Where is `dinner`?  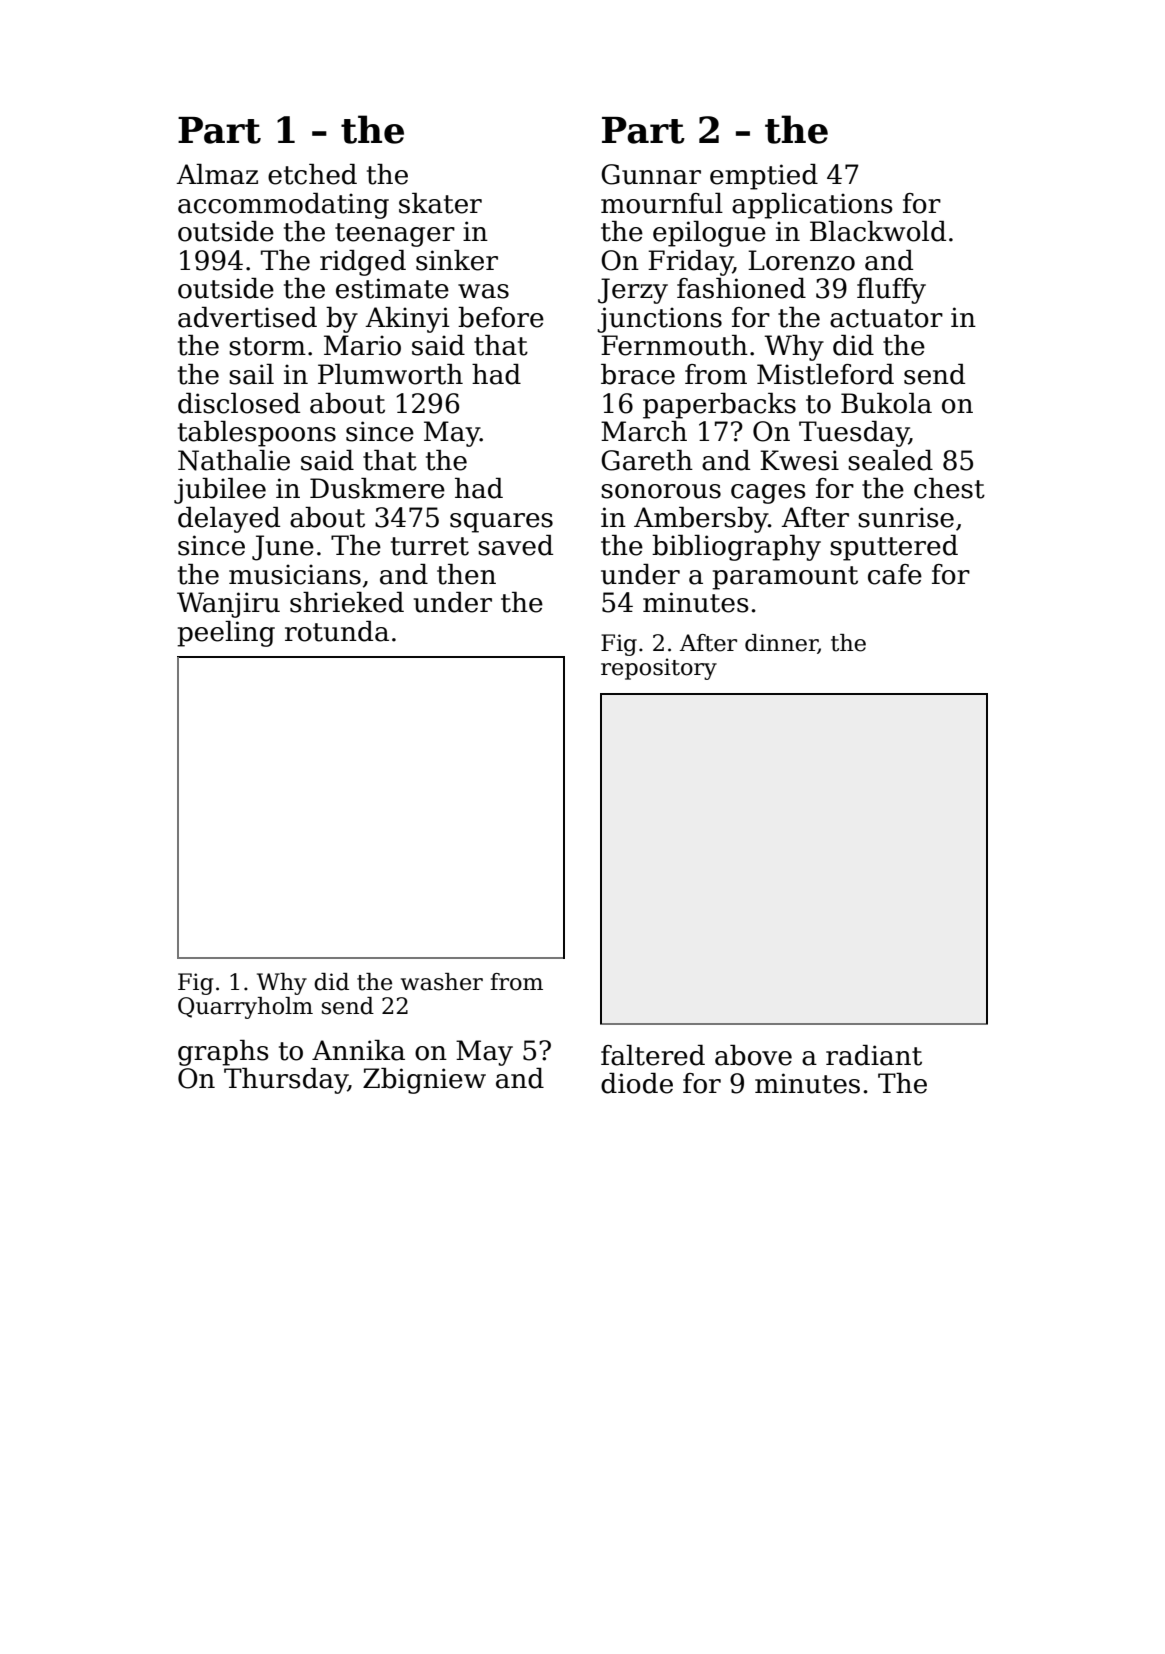 dinner is located at coordinates (781, 644).
